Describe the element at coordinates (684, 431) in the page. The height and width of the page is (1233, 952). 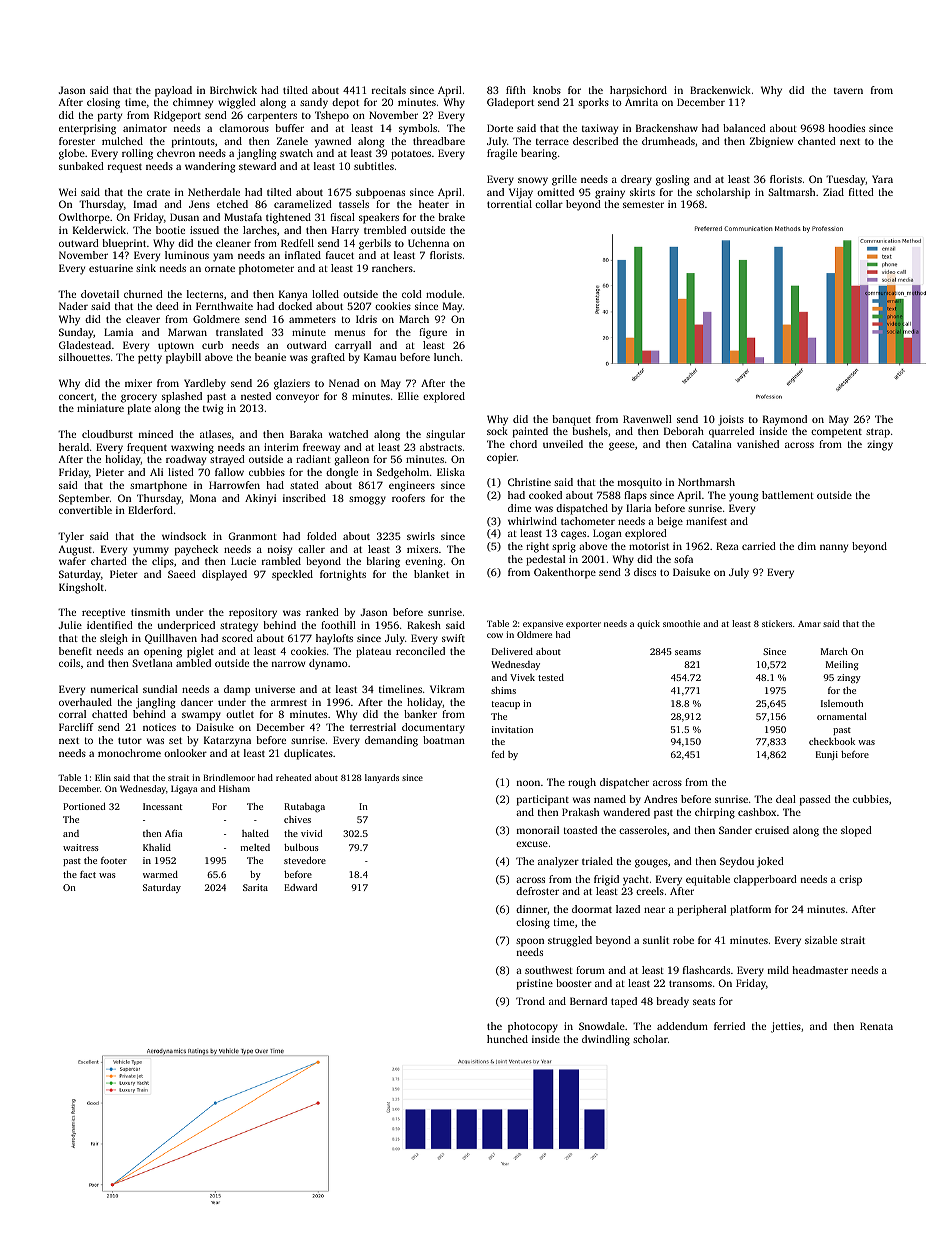
I see `Deborah` at that location.
